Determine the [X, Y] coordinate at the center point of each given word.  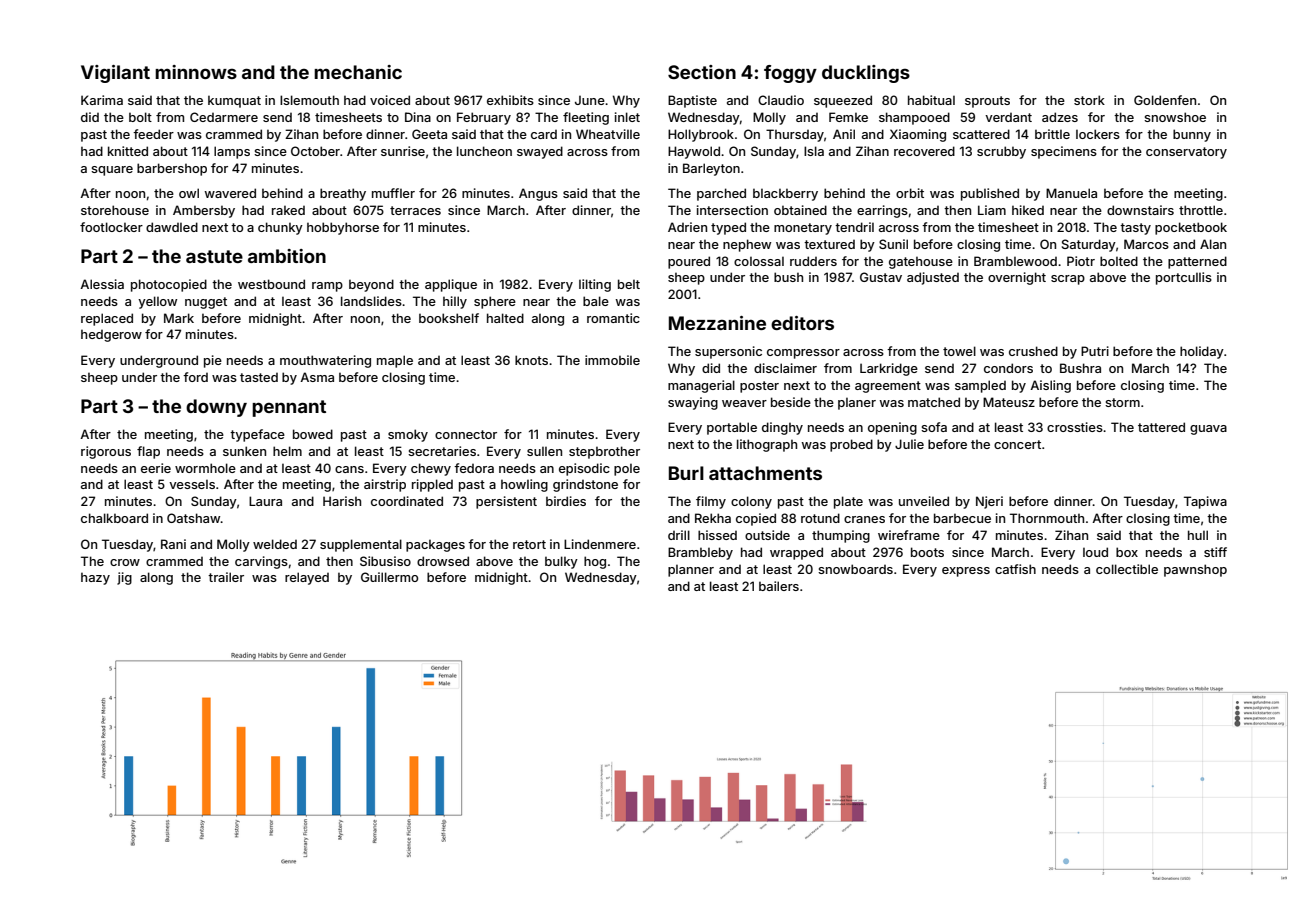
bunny [1192, 135]
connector [466, 434]
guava [1208, 430]
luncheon [484, 151]
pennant [289, 408]
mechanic [358, 72]
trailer [226, 577]
